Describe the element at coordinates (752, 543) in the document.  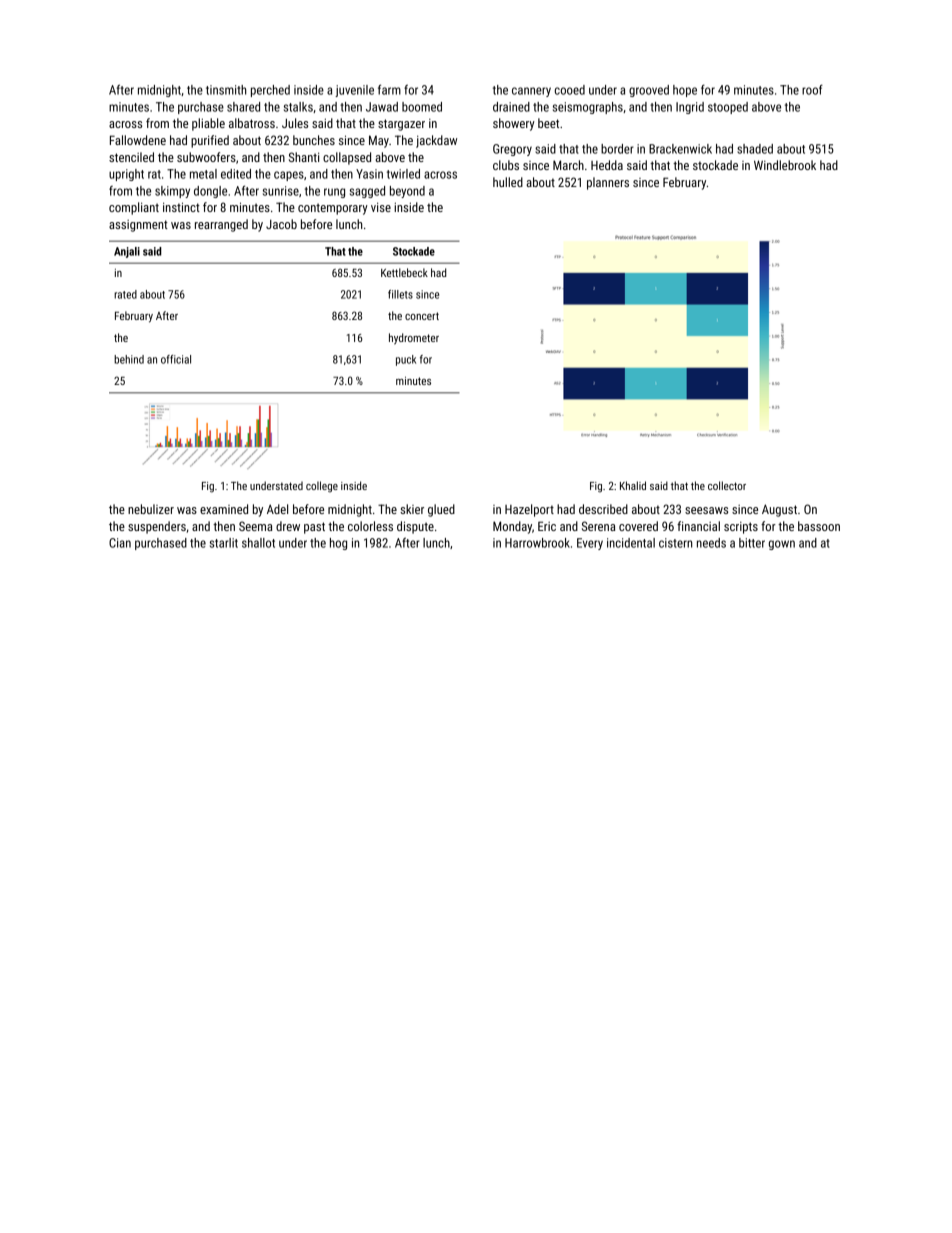
I see `bitter` at that location.
